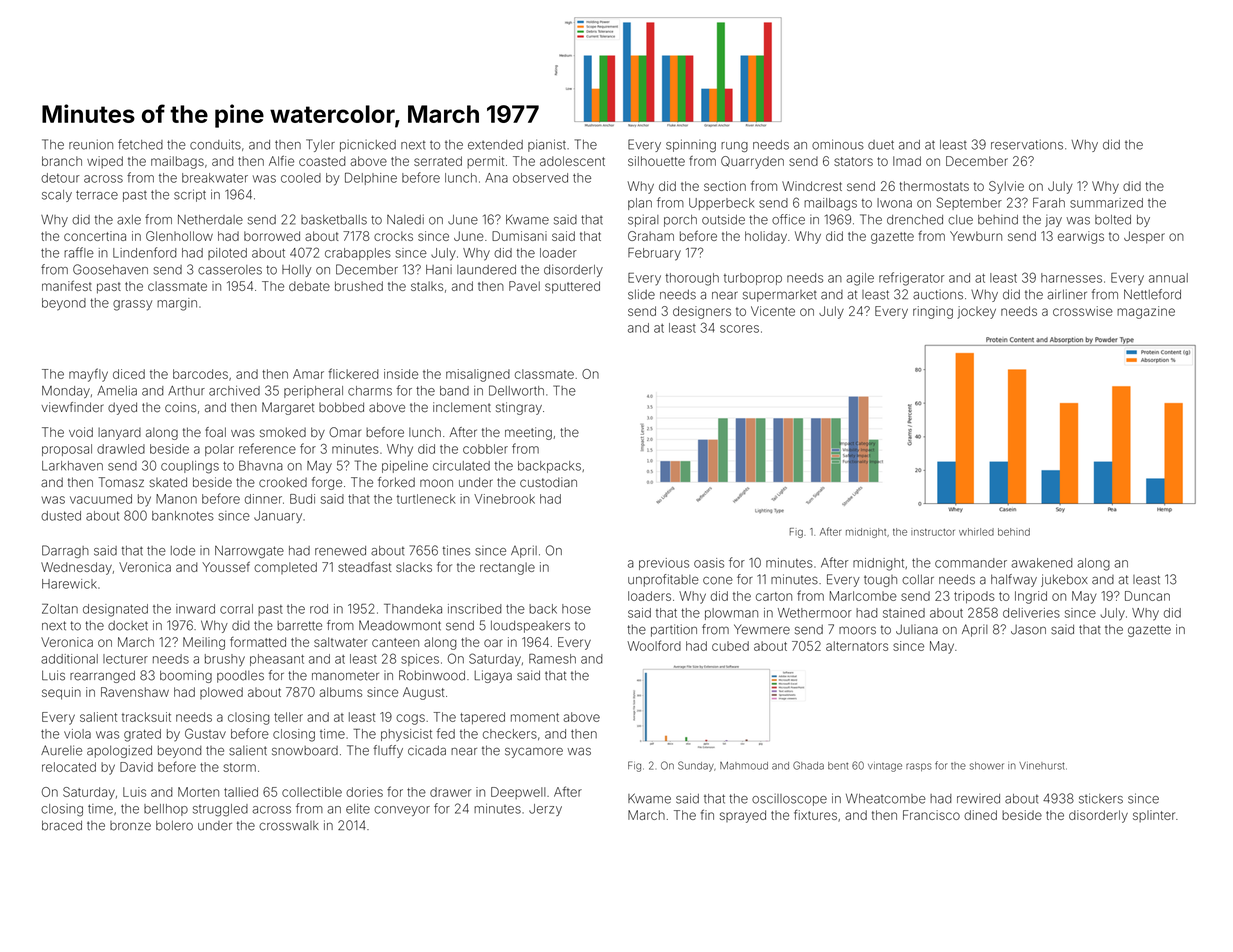 The width and height of the page is (1233, 952). I want to click on extended, so click(495, 145).
